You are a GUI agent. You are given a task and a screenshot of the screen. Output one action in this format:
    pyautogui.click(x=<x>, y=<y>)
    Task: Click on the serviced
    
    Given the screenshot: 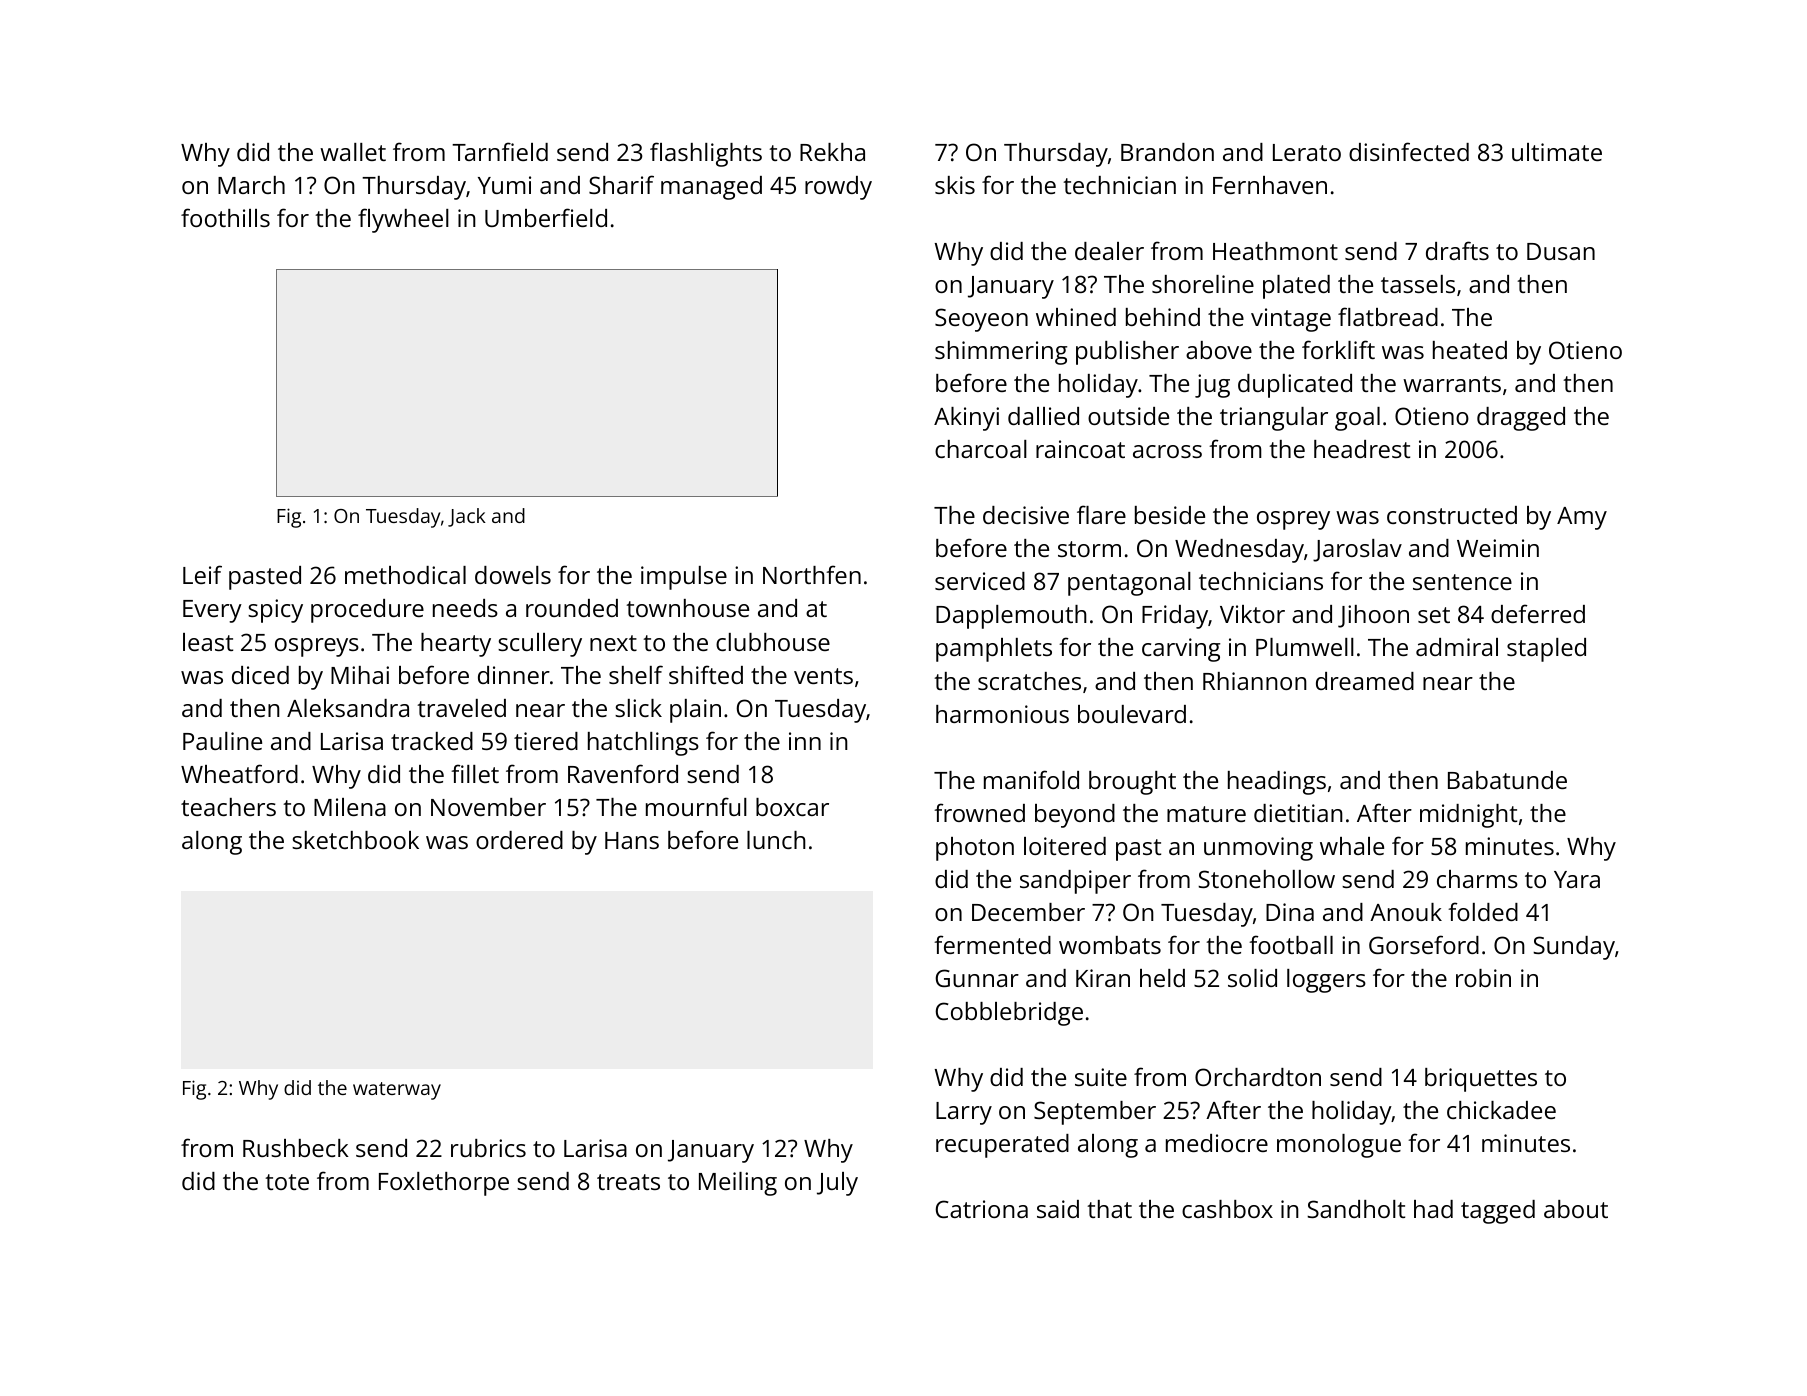 What is the action you would take?
    pyautogui.click(x=980, y=581)
